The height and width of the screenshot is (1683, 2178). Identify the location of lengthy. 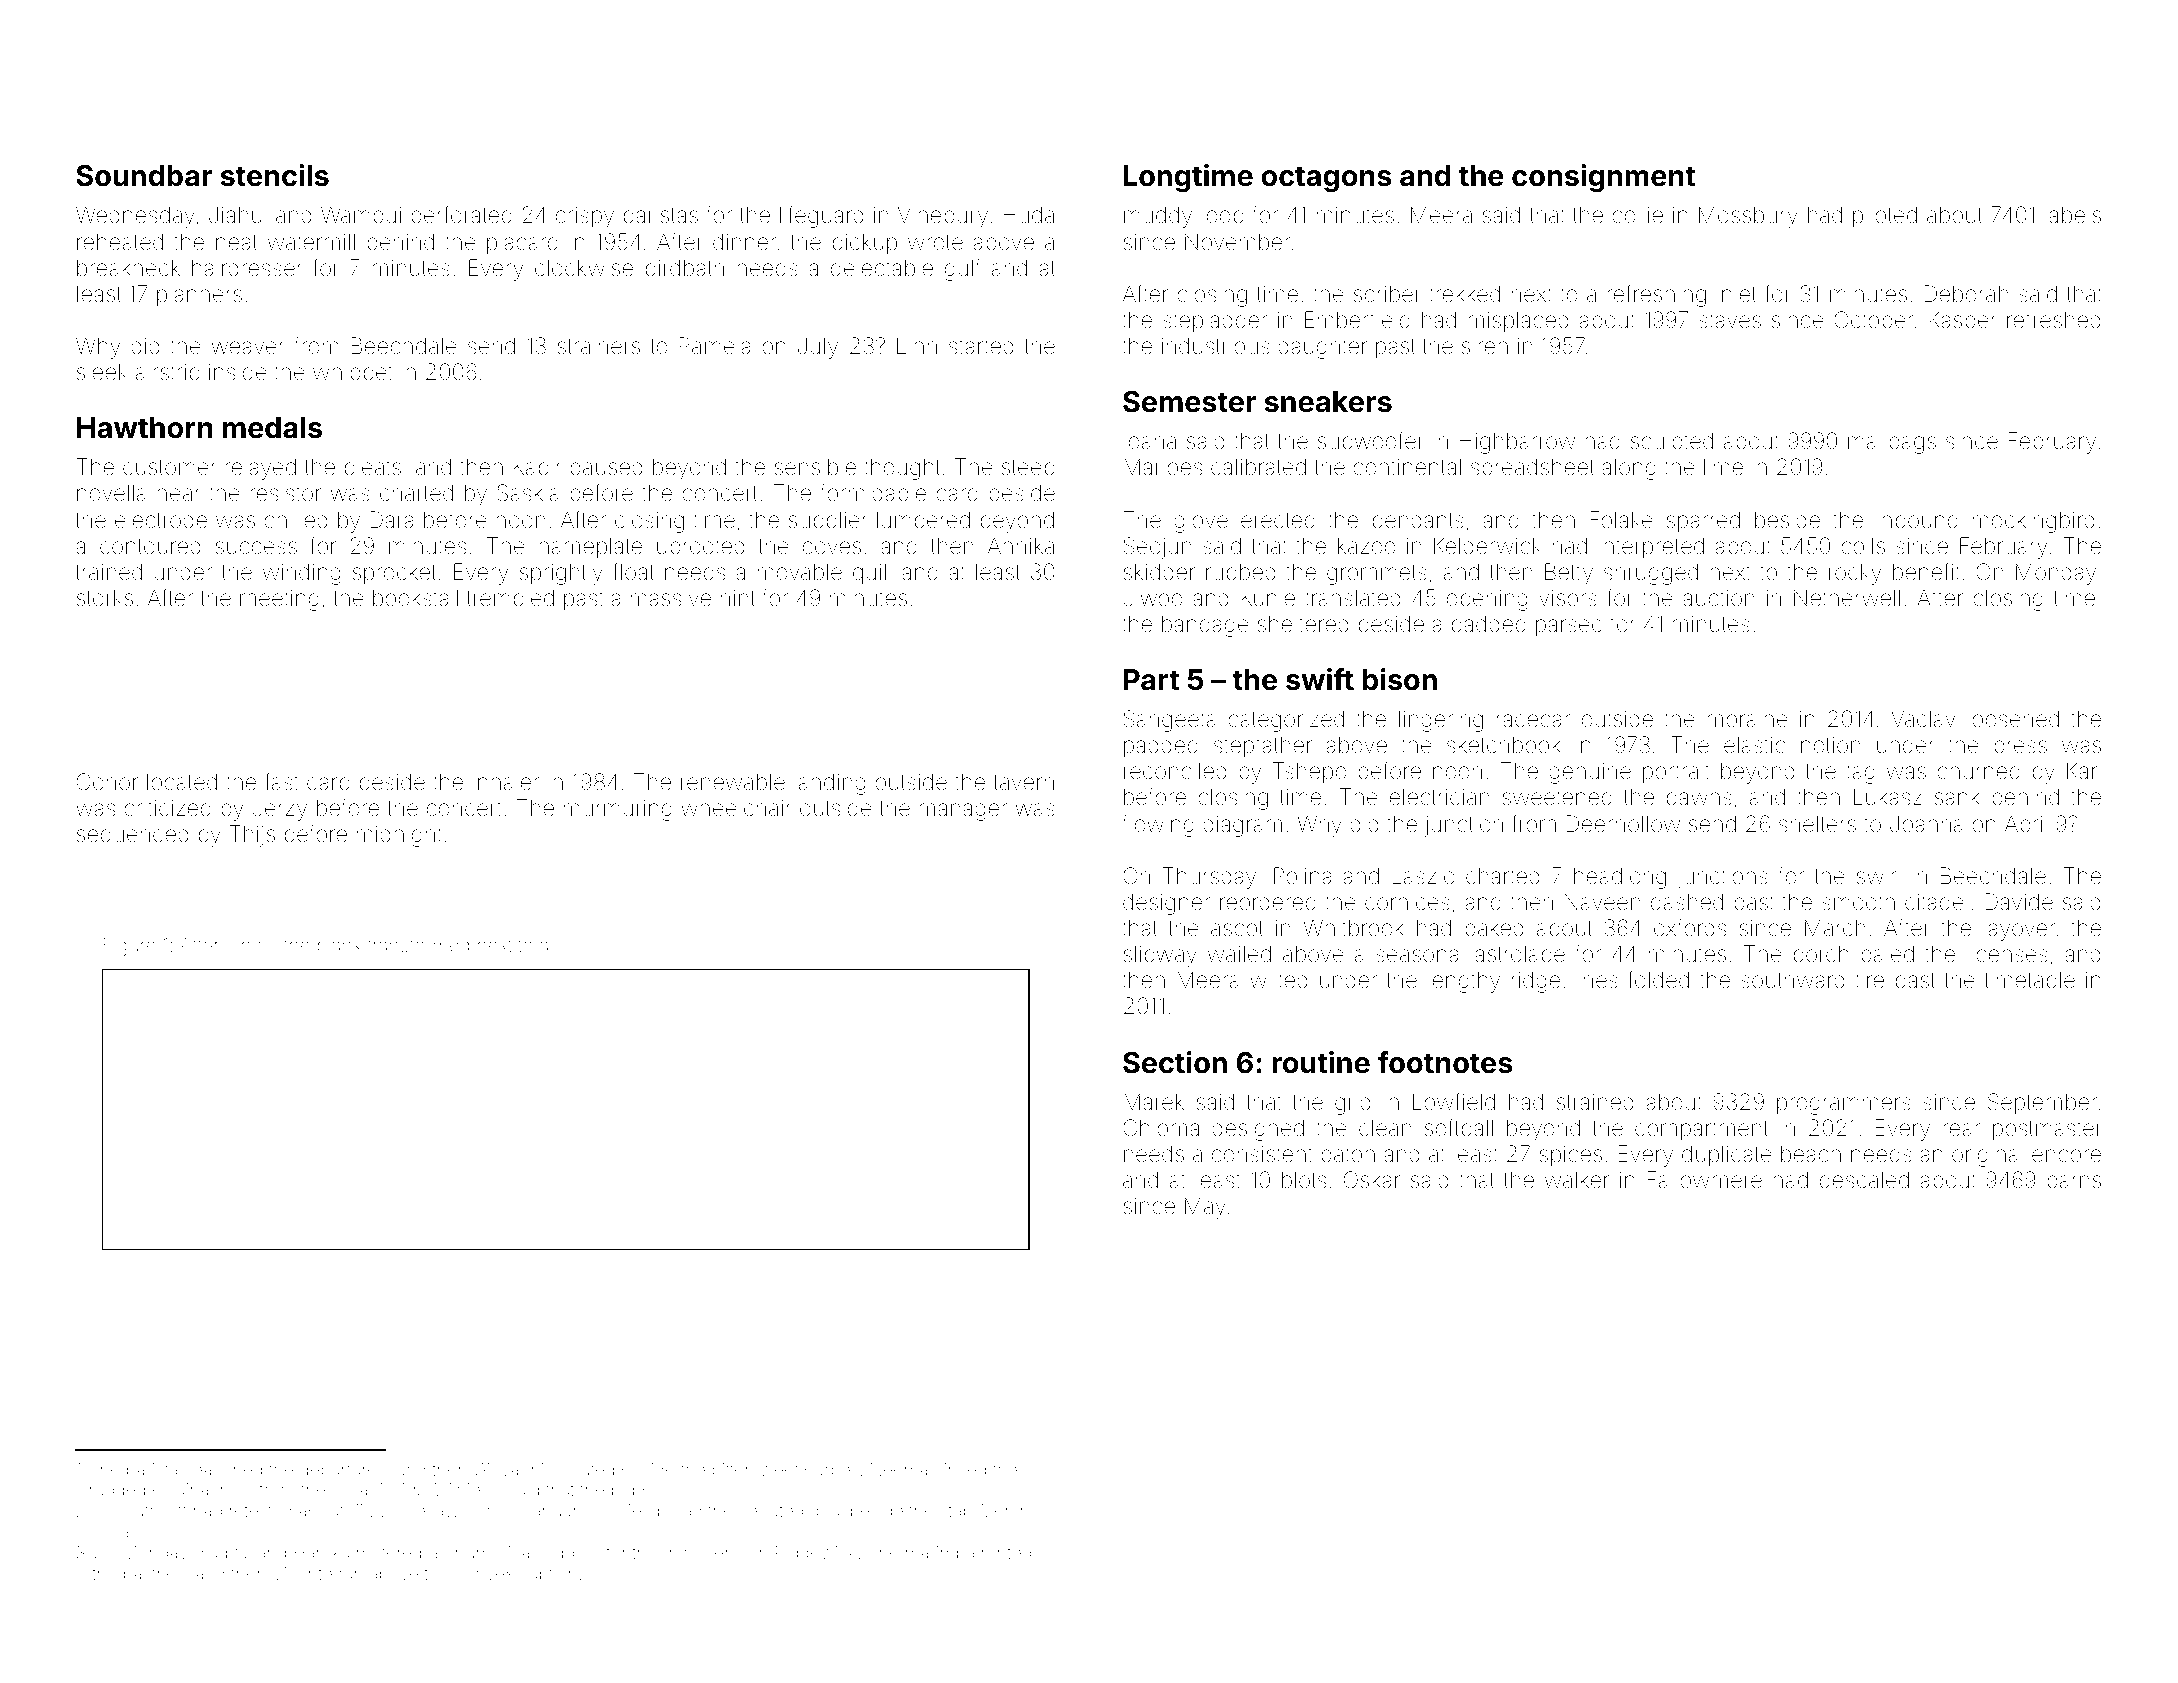
(1464, 982).
